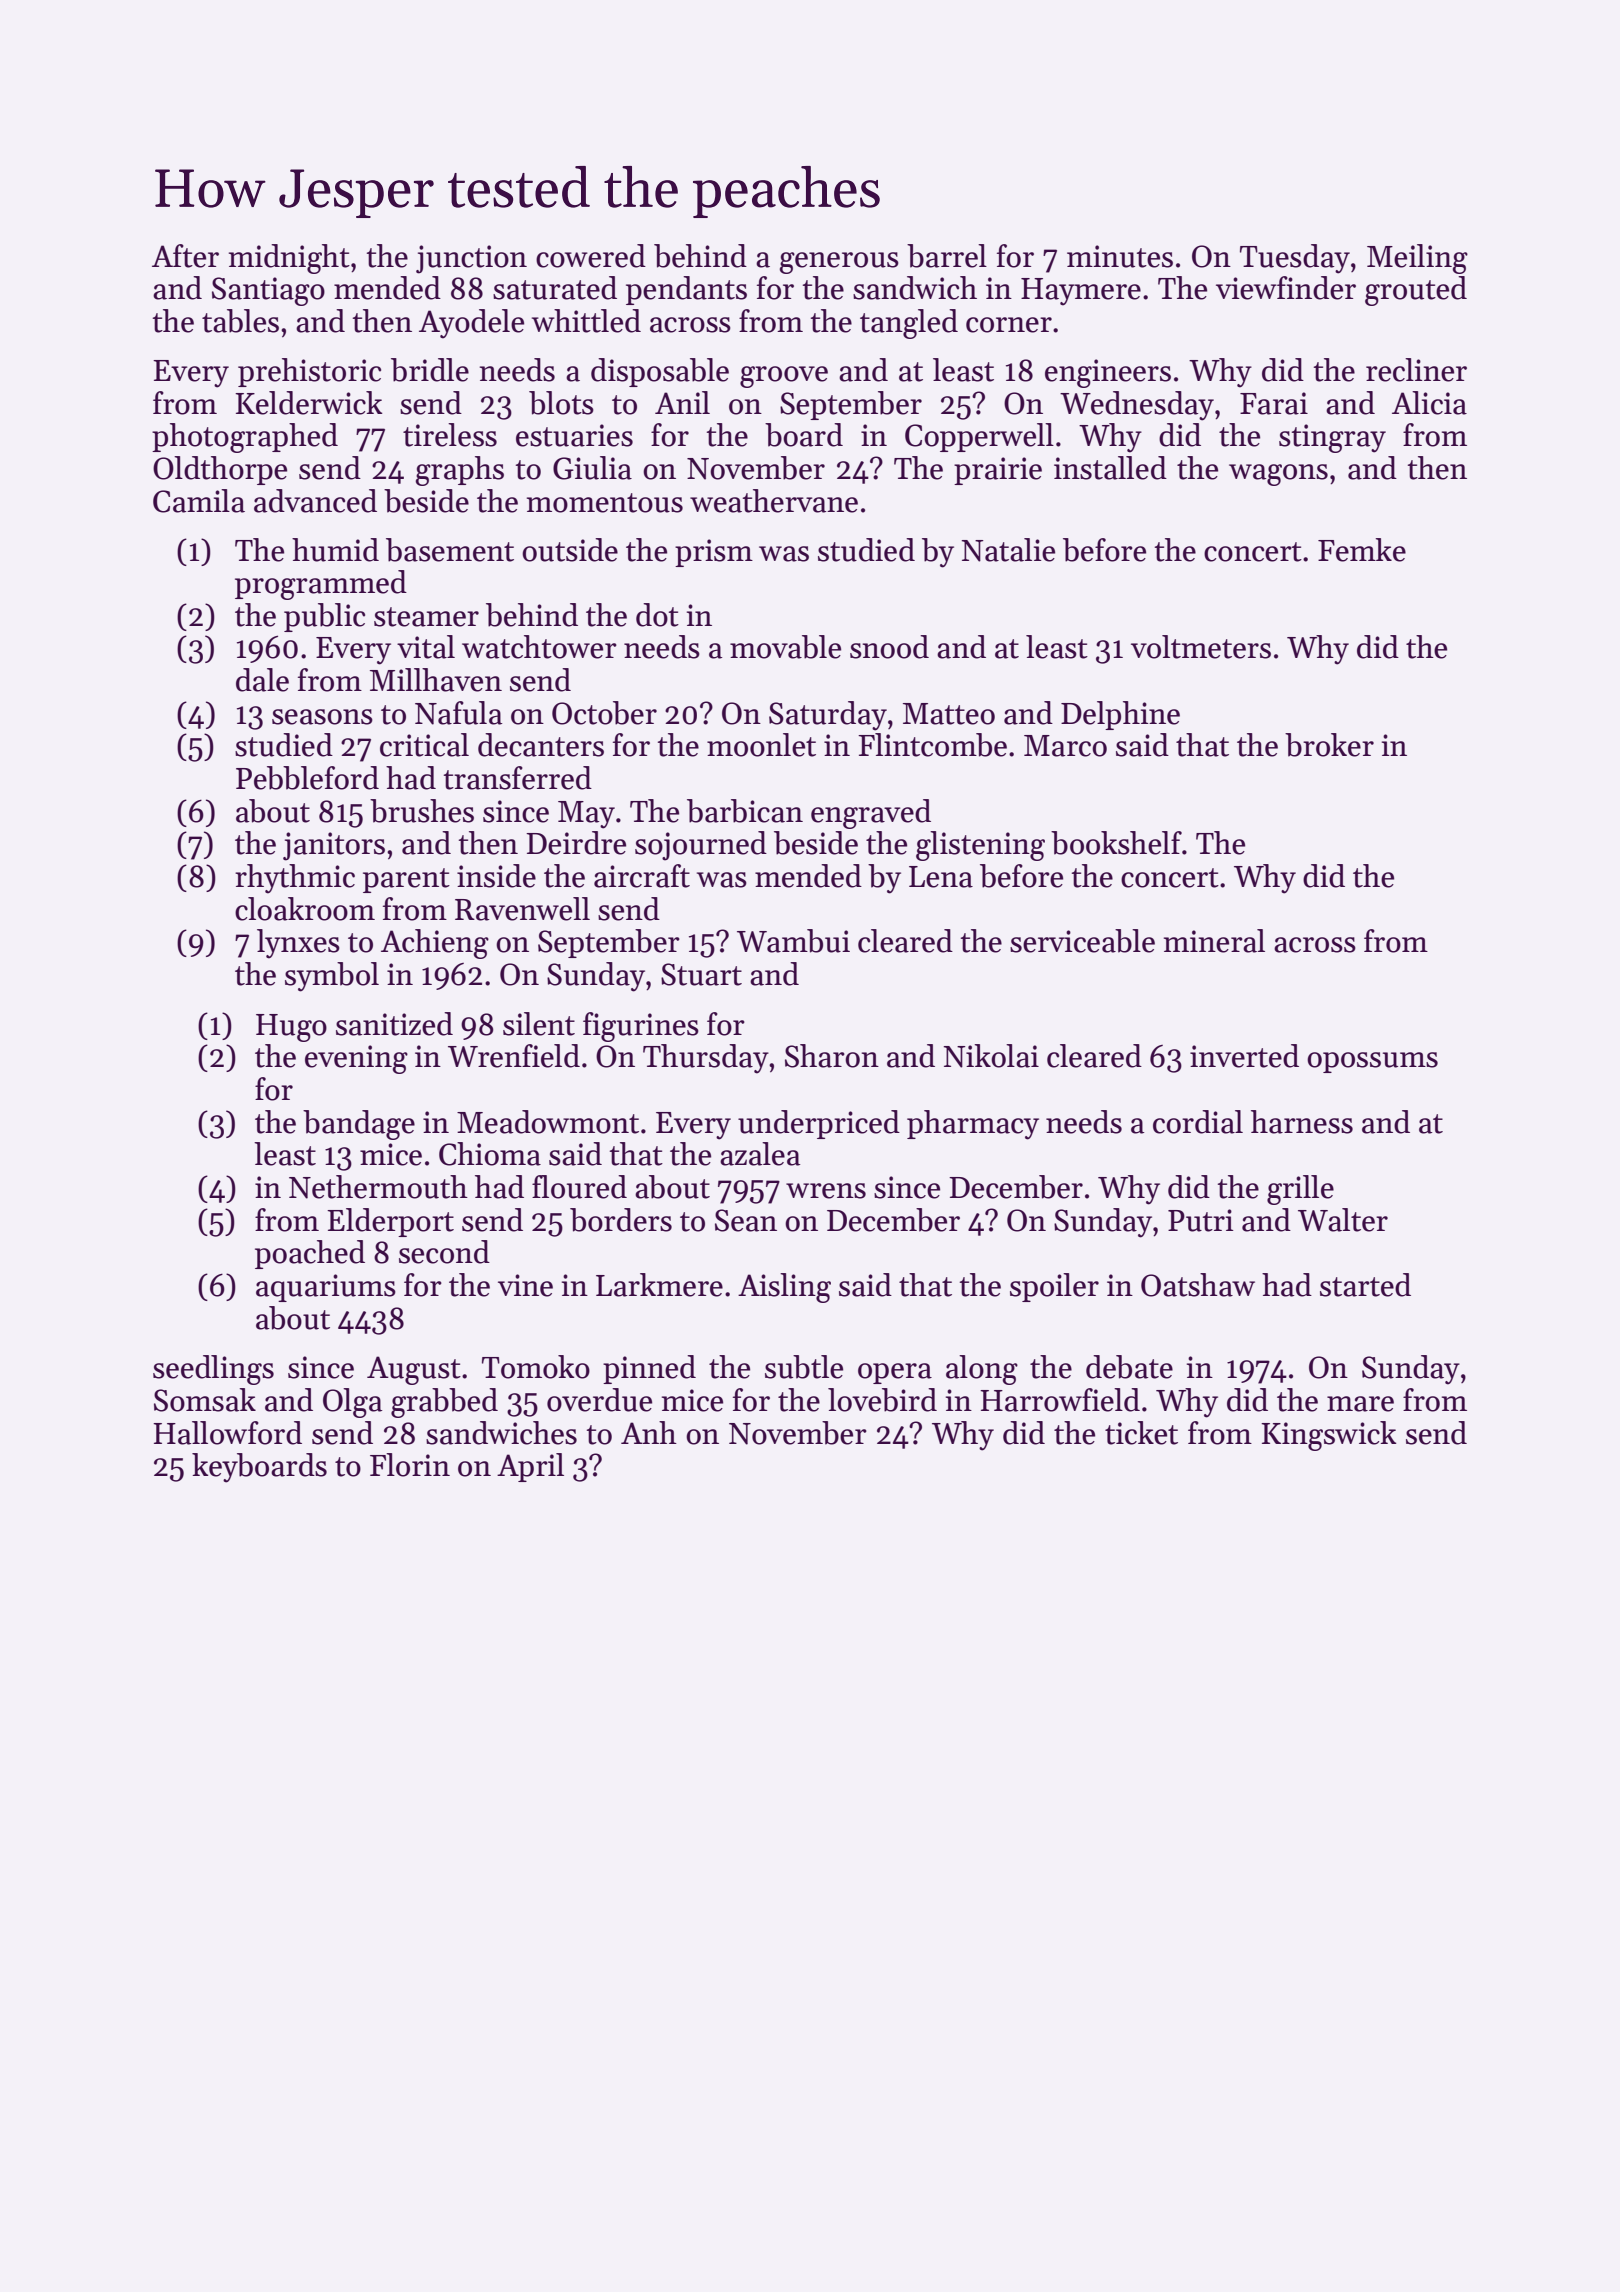  What do you see at coordinates (410, 1465) in the screenshot?
I see `Florin` at bounding box center [410, 1465].
